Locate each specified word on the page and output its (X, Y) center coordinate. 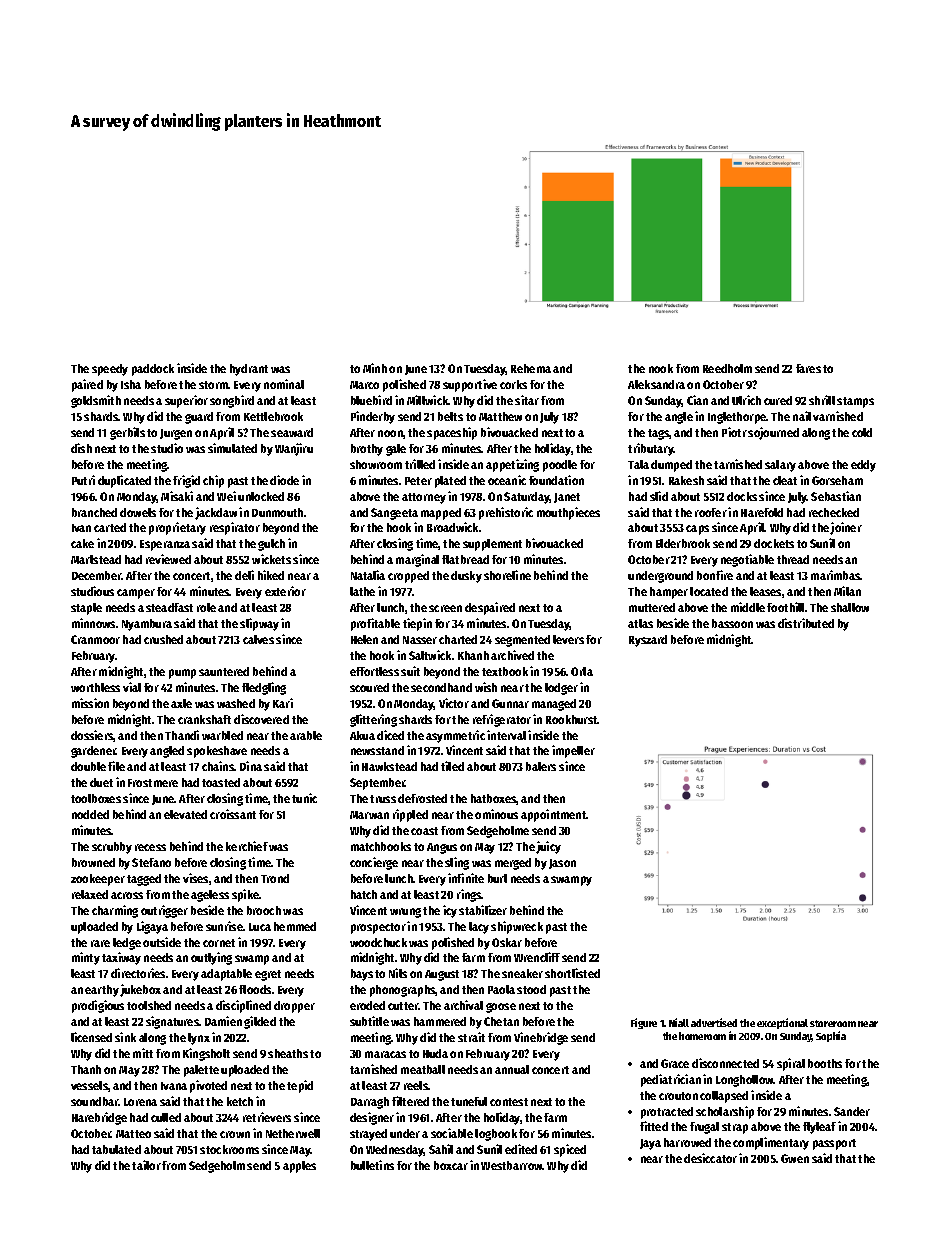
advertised (714, 1022)
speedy (110, 370)
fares (808, 368)
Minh (375, 368)
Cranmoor (95, 639)
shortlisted (572, 973)
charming (115, 911)
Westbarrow (512, 1165)
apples (299, 1167)
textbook (505, 671)
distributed (806, 623)
